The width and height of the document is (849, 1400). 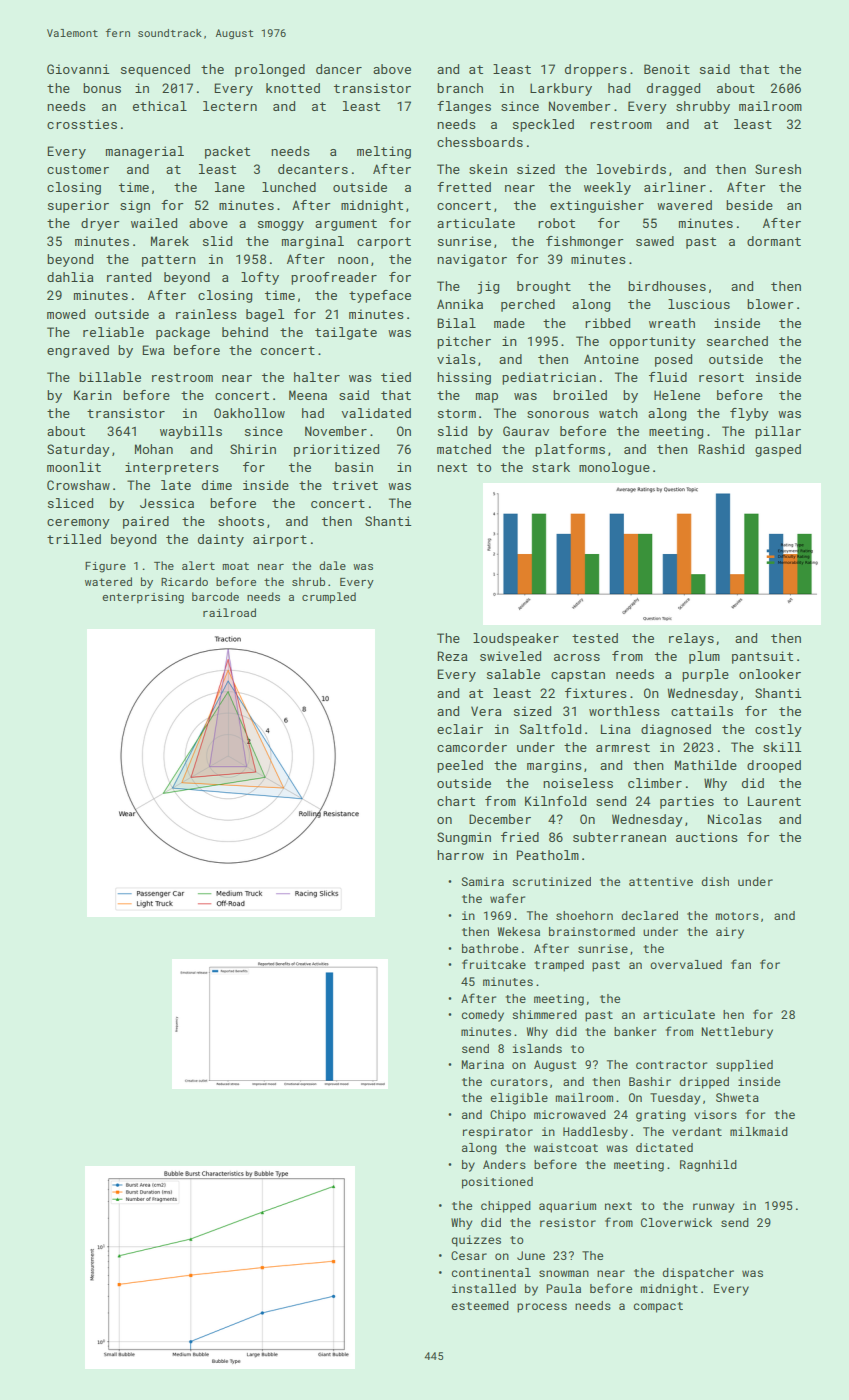 What do you see at coordinates (143, 598) in the document?
I see `enterprising` at bounding box center [143, 598].
